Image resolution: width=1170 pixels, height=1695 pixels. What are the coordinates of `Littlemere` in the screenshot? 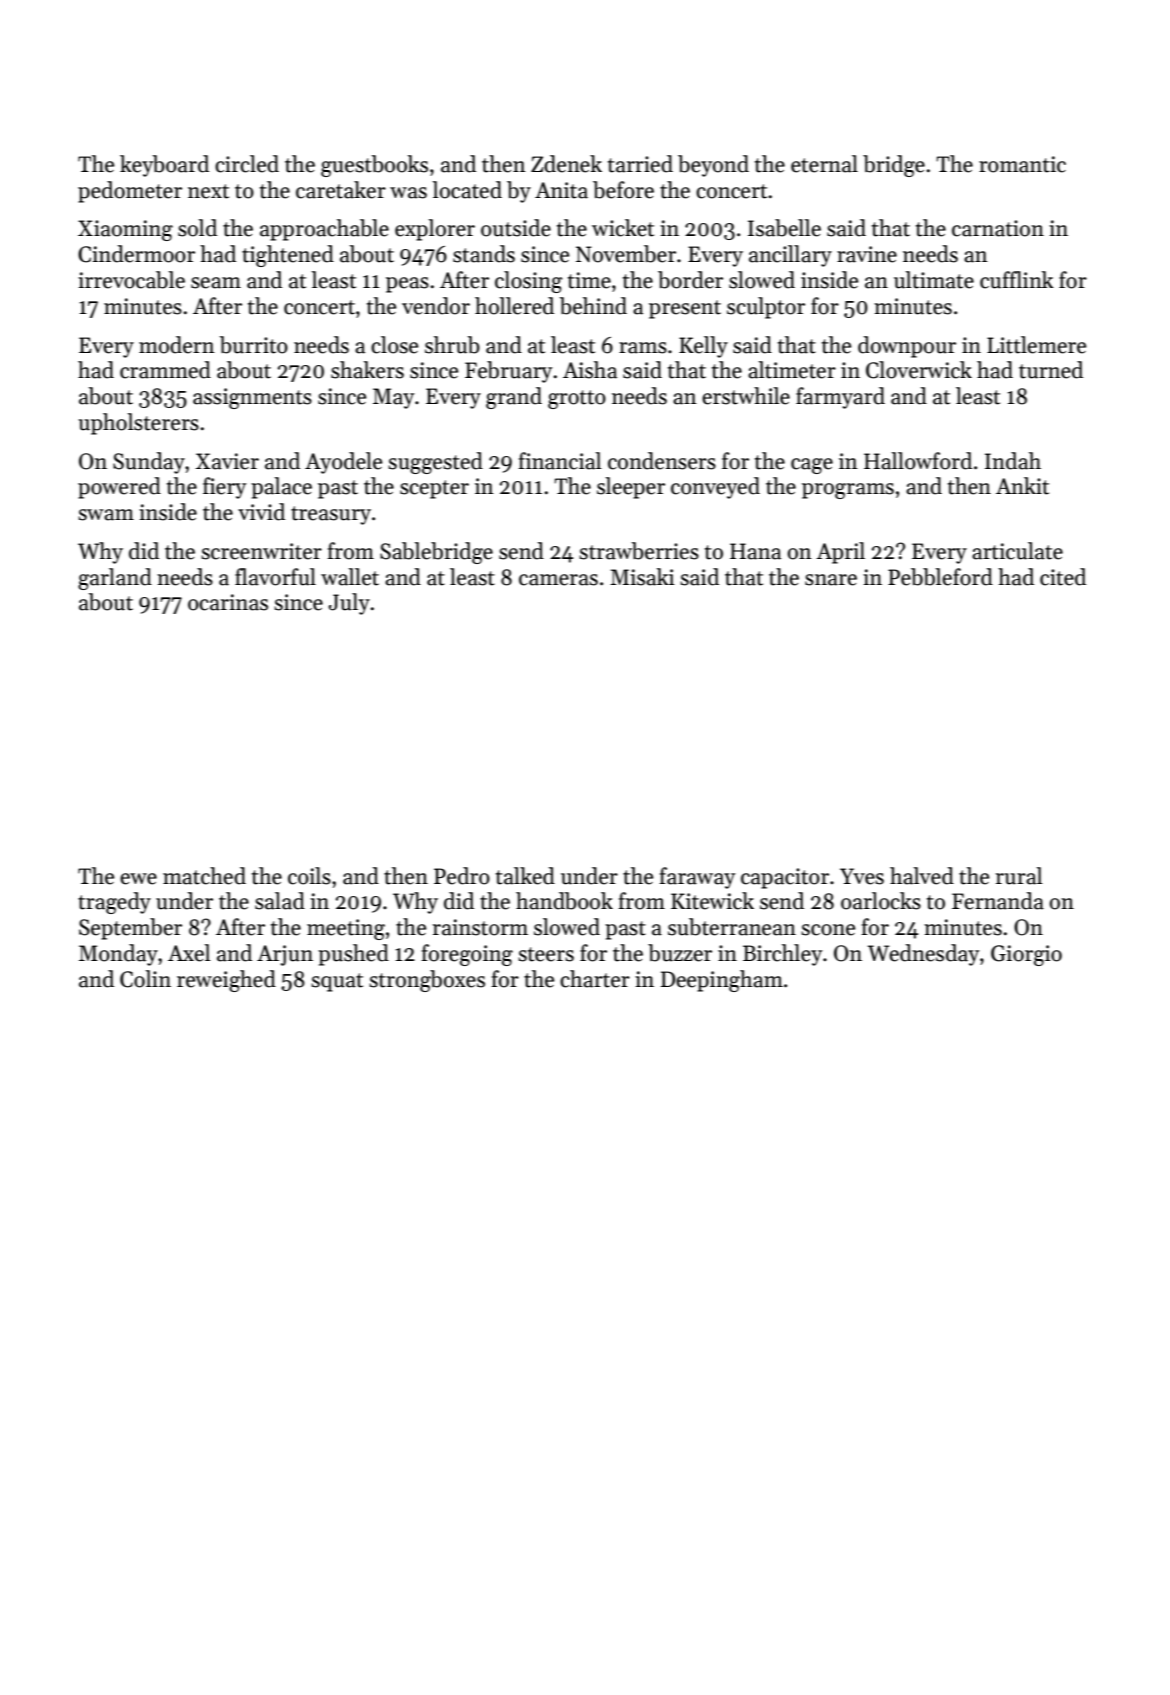 It's located at (1036, 345).
